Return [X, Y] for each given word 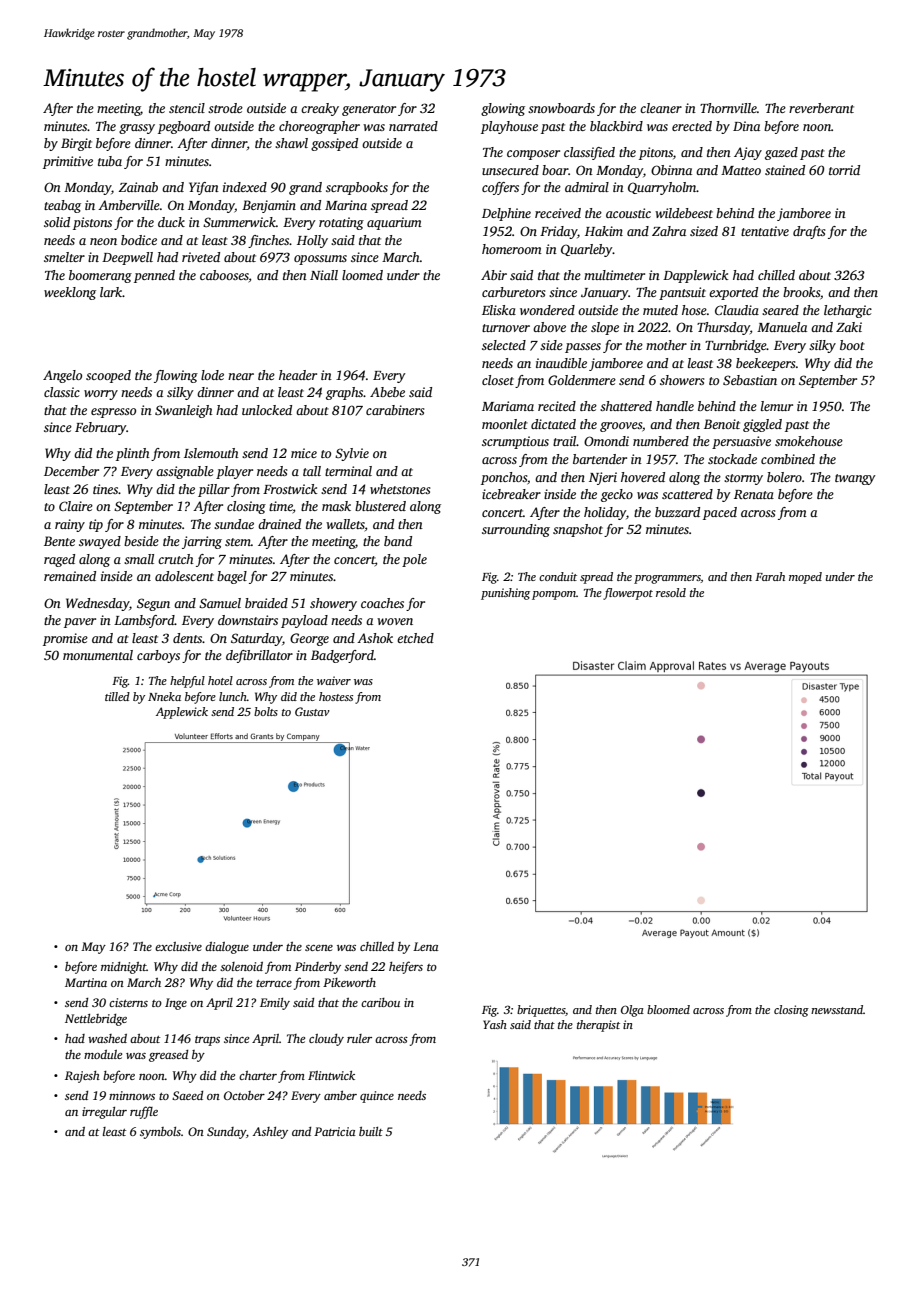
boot [852, 345]
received [558, 213]
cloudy [326, 1040]
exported [733, 293]
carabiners [395, 410]
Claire [76, 506]
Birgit [76, 144]
